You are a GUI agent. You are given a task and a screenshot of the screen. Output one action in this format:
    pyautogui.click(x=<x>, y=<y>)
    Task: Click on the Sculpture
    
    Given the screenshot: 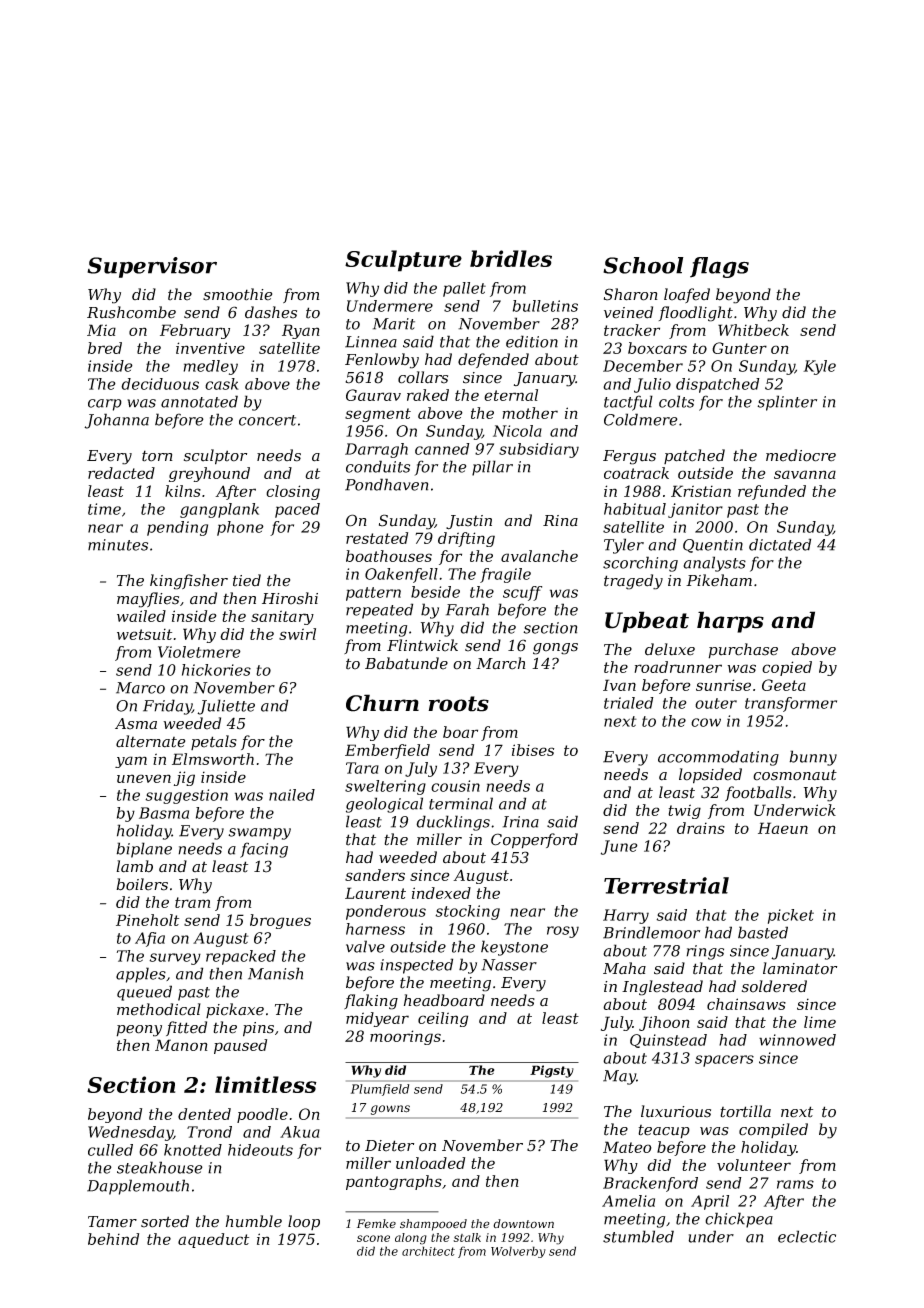 What is the action you would take?
    pyautogui.click(x=403, y=261)
